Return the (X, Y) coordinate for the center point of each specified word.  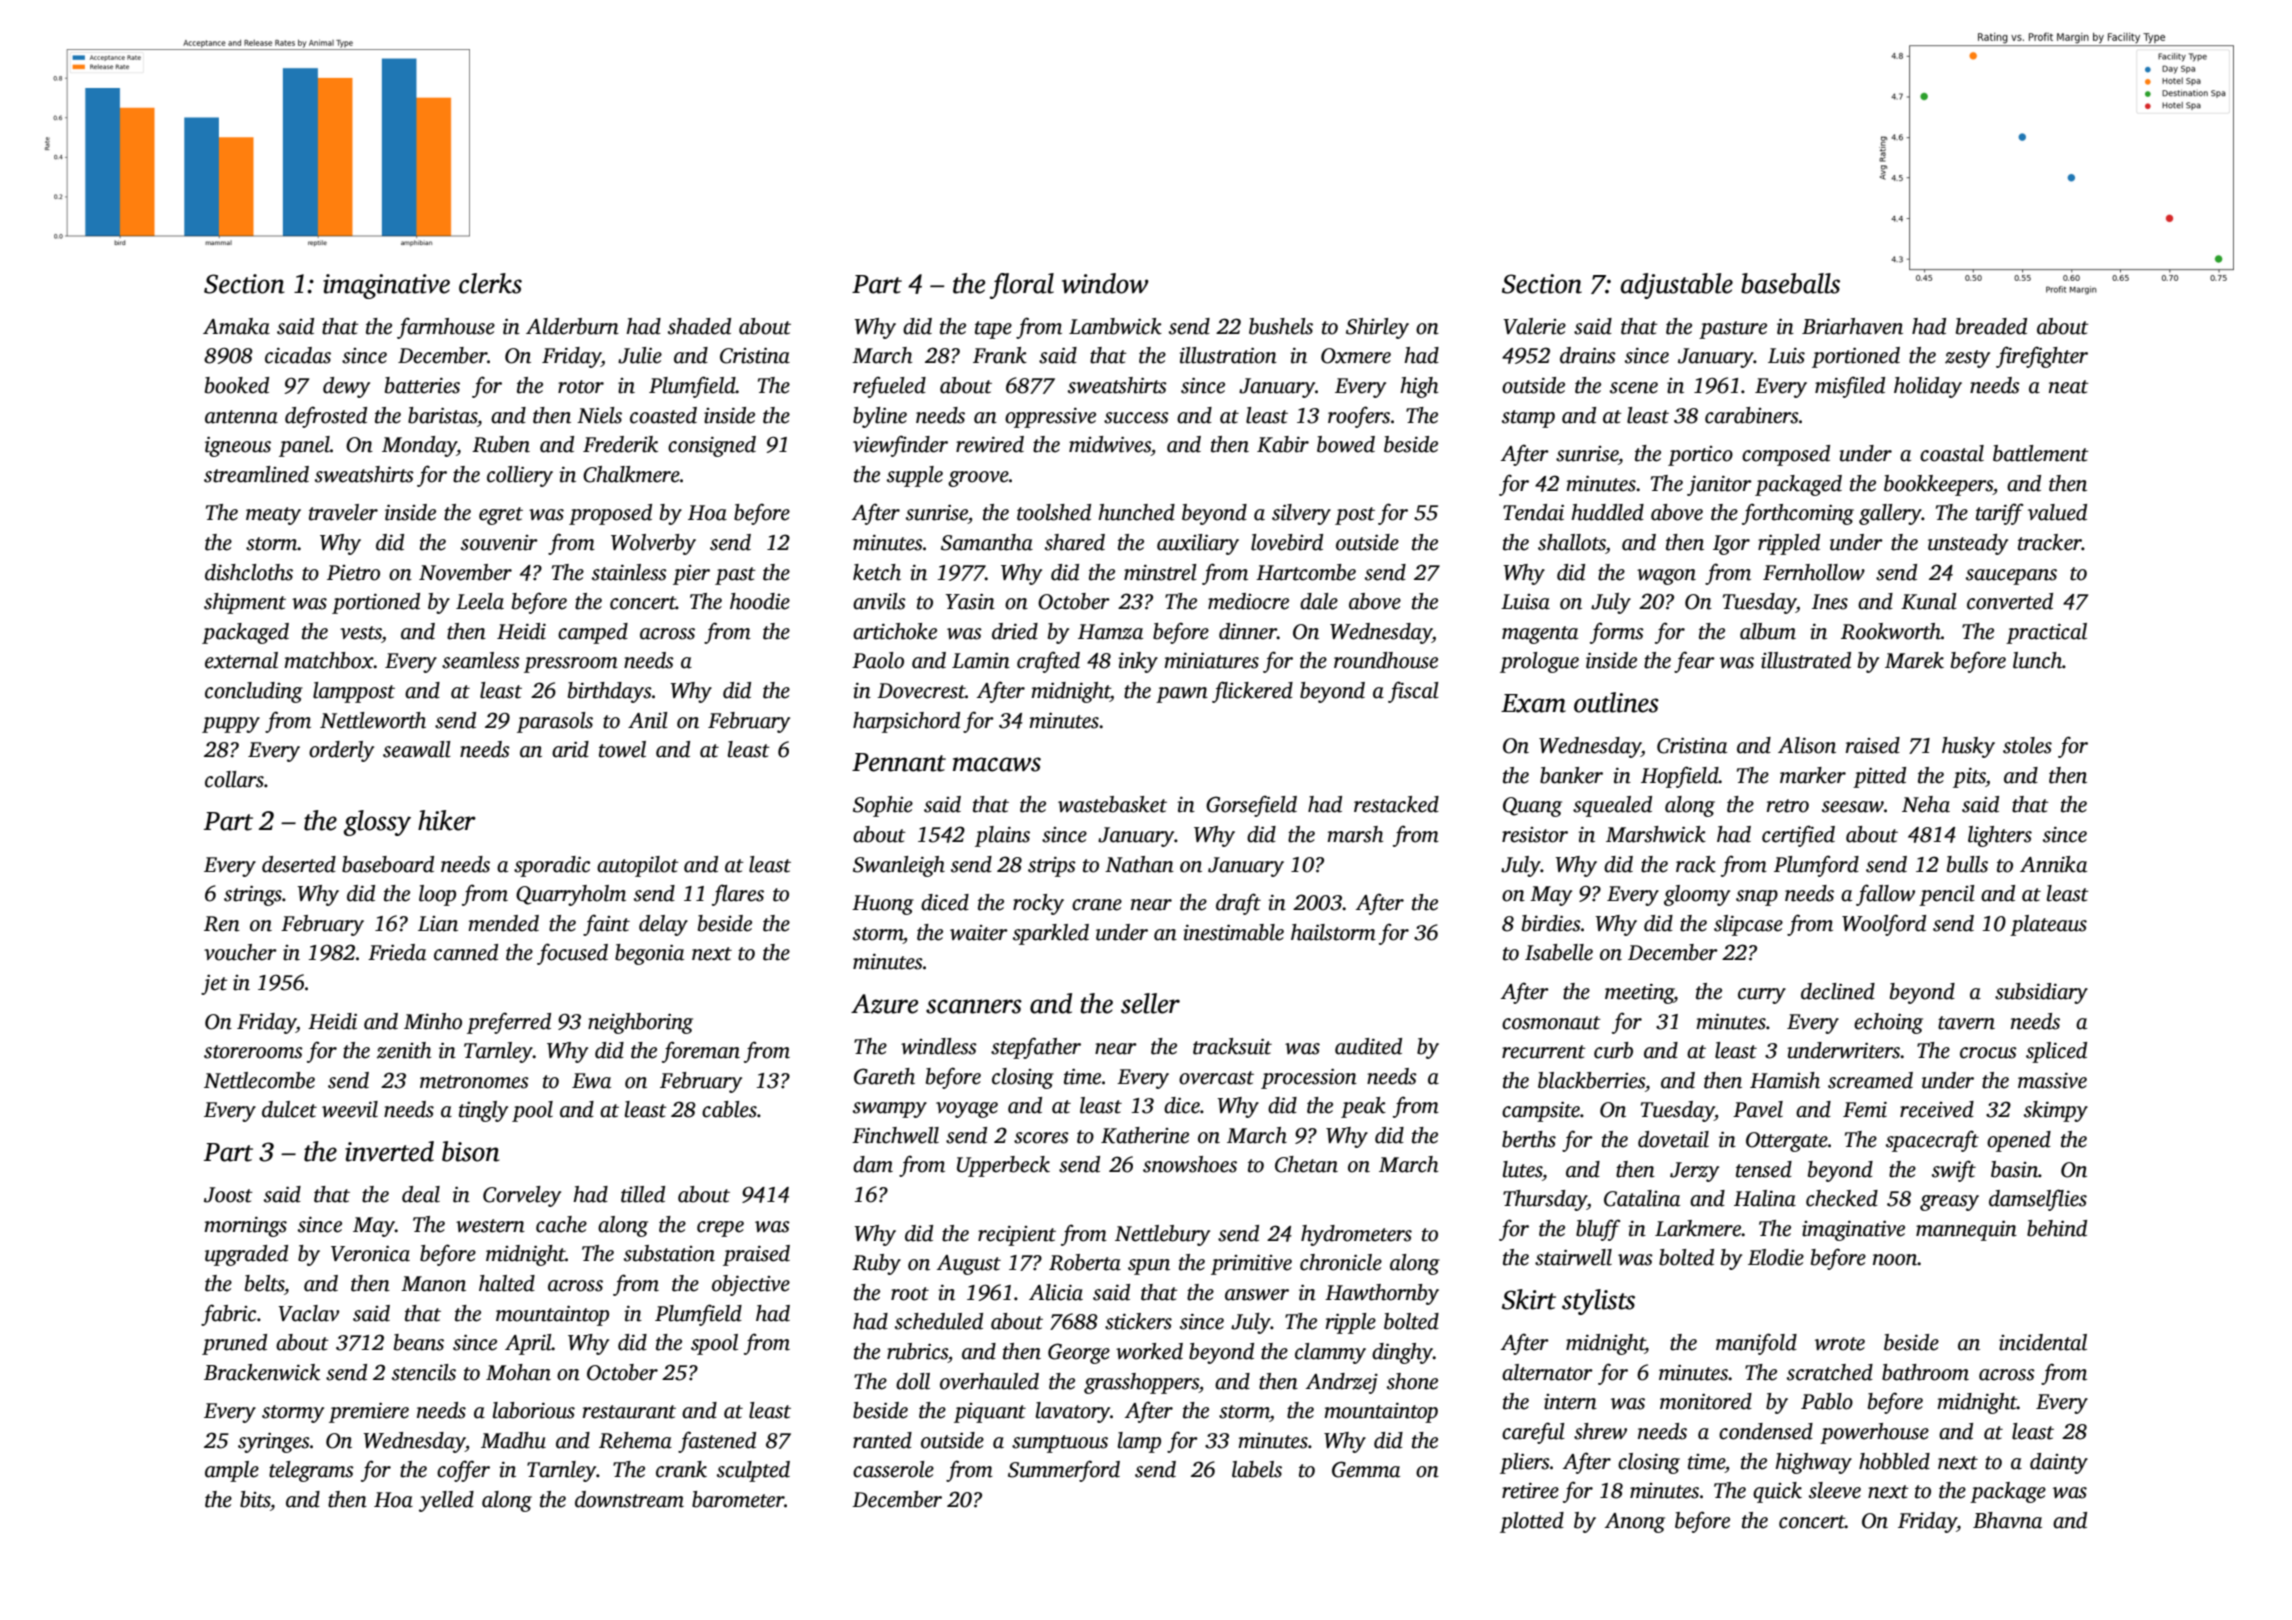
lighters (2000, 836)
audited (1368, 1046)
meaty (273, 516)
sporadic (552, 866)
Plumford (1816, 866)
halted (507, 1283)
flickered (1252, 692)
